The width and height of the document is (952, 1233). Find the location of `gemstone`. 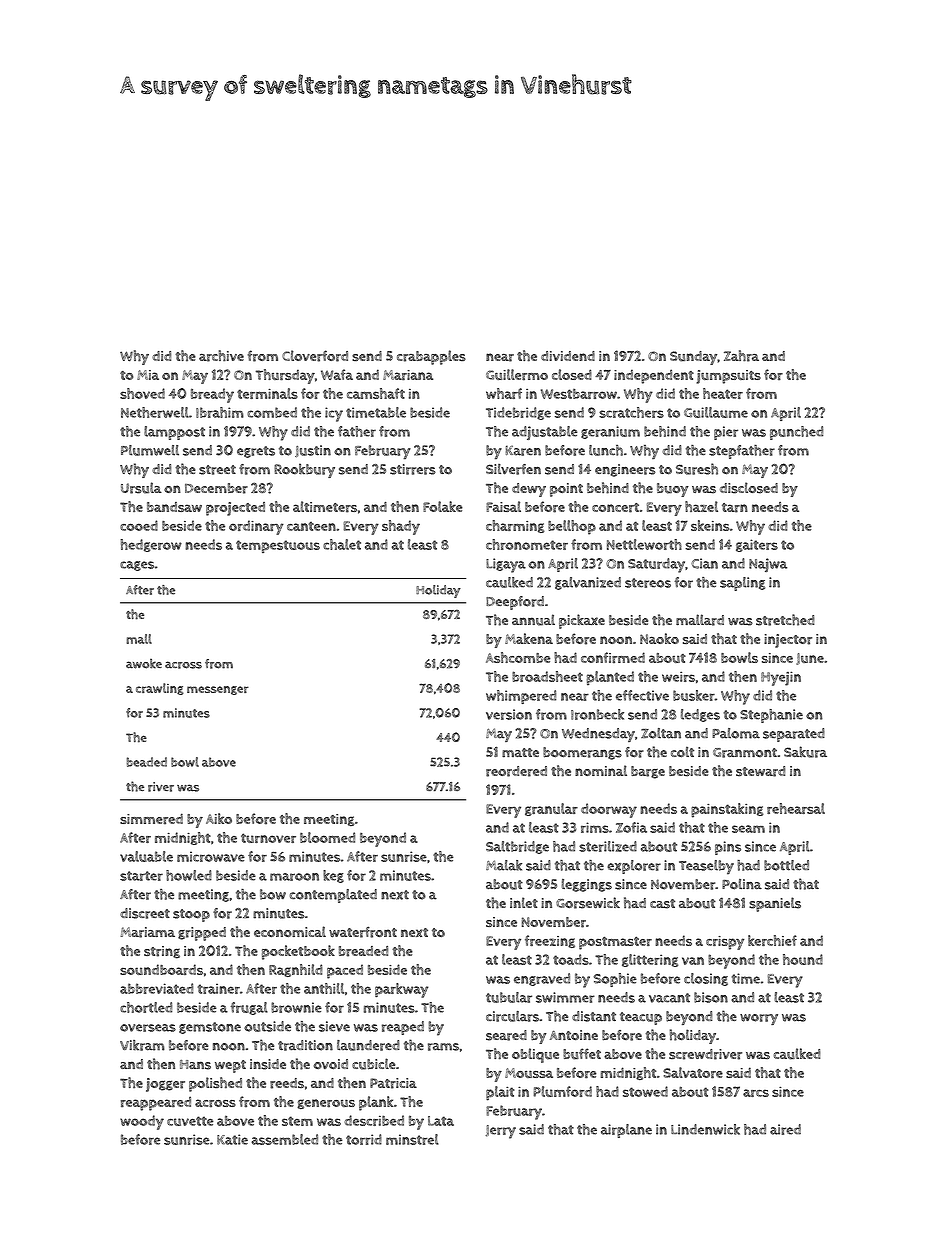

gemstone is located at coordinates (210, 1028).
